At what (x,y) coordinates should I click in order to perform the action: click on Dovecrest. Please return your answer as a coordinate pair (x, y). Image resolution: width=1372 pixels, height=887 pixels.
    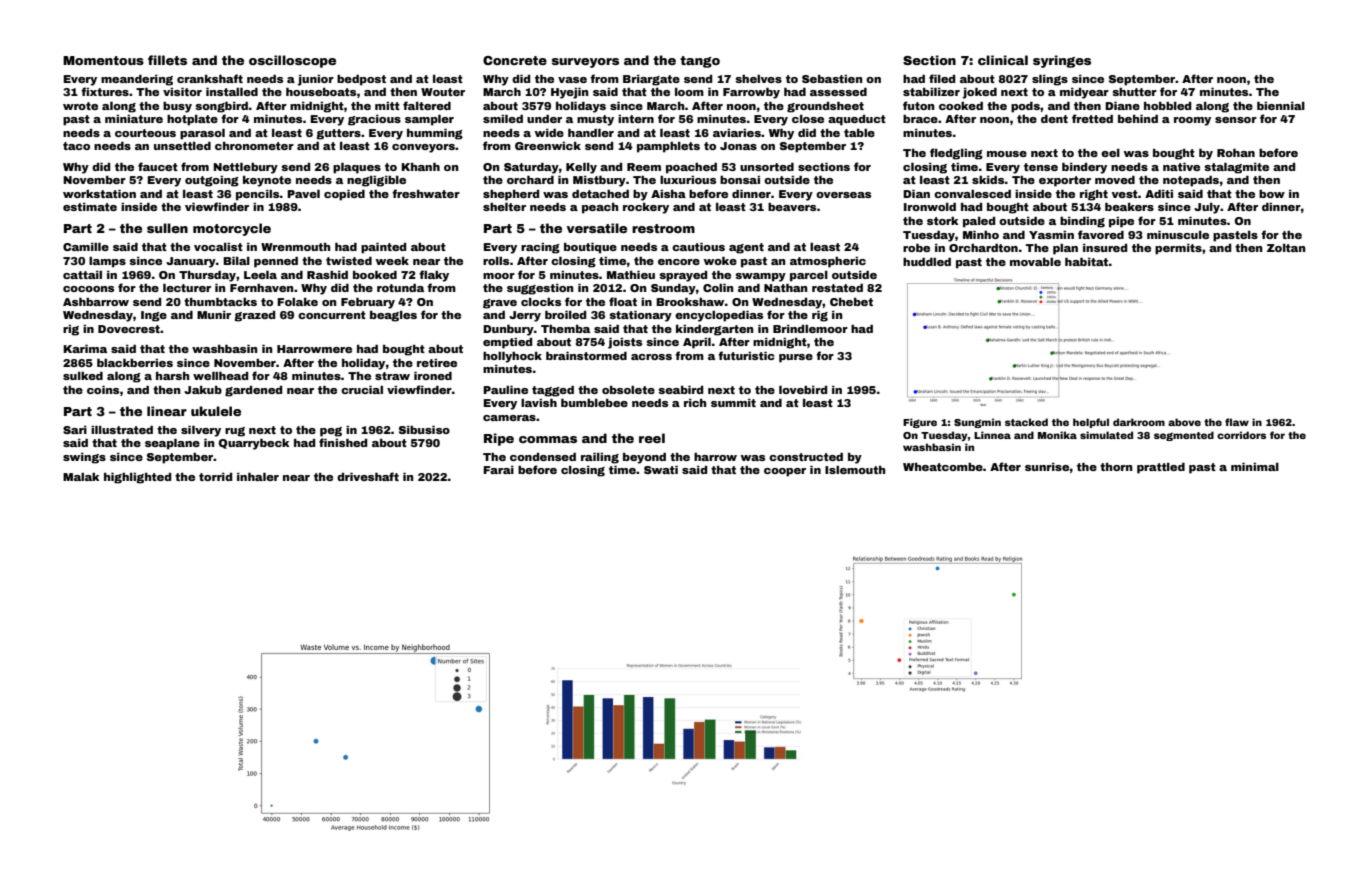
    Looking at the image, I should click on (129, 329).
